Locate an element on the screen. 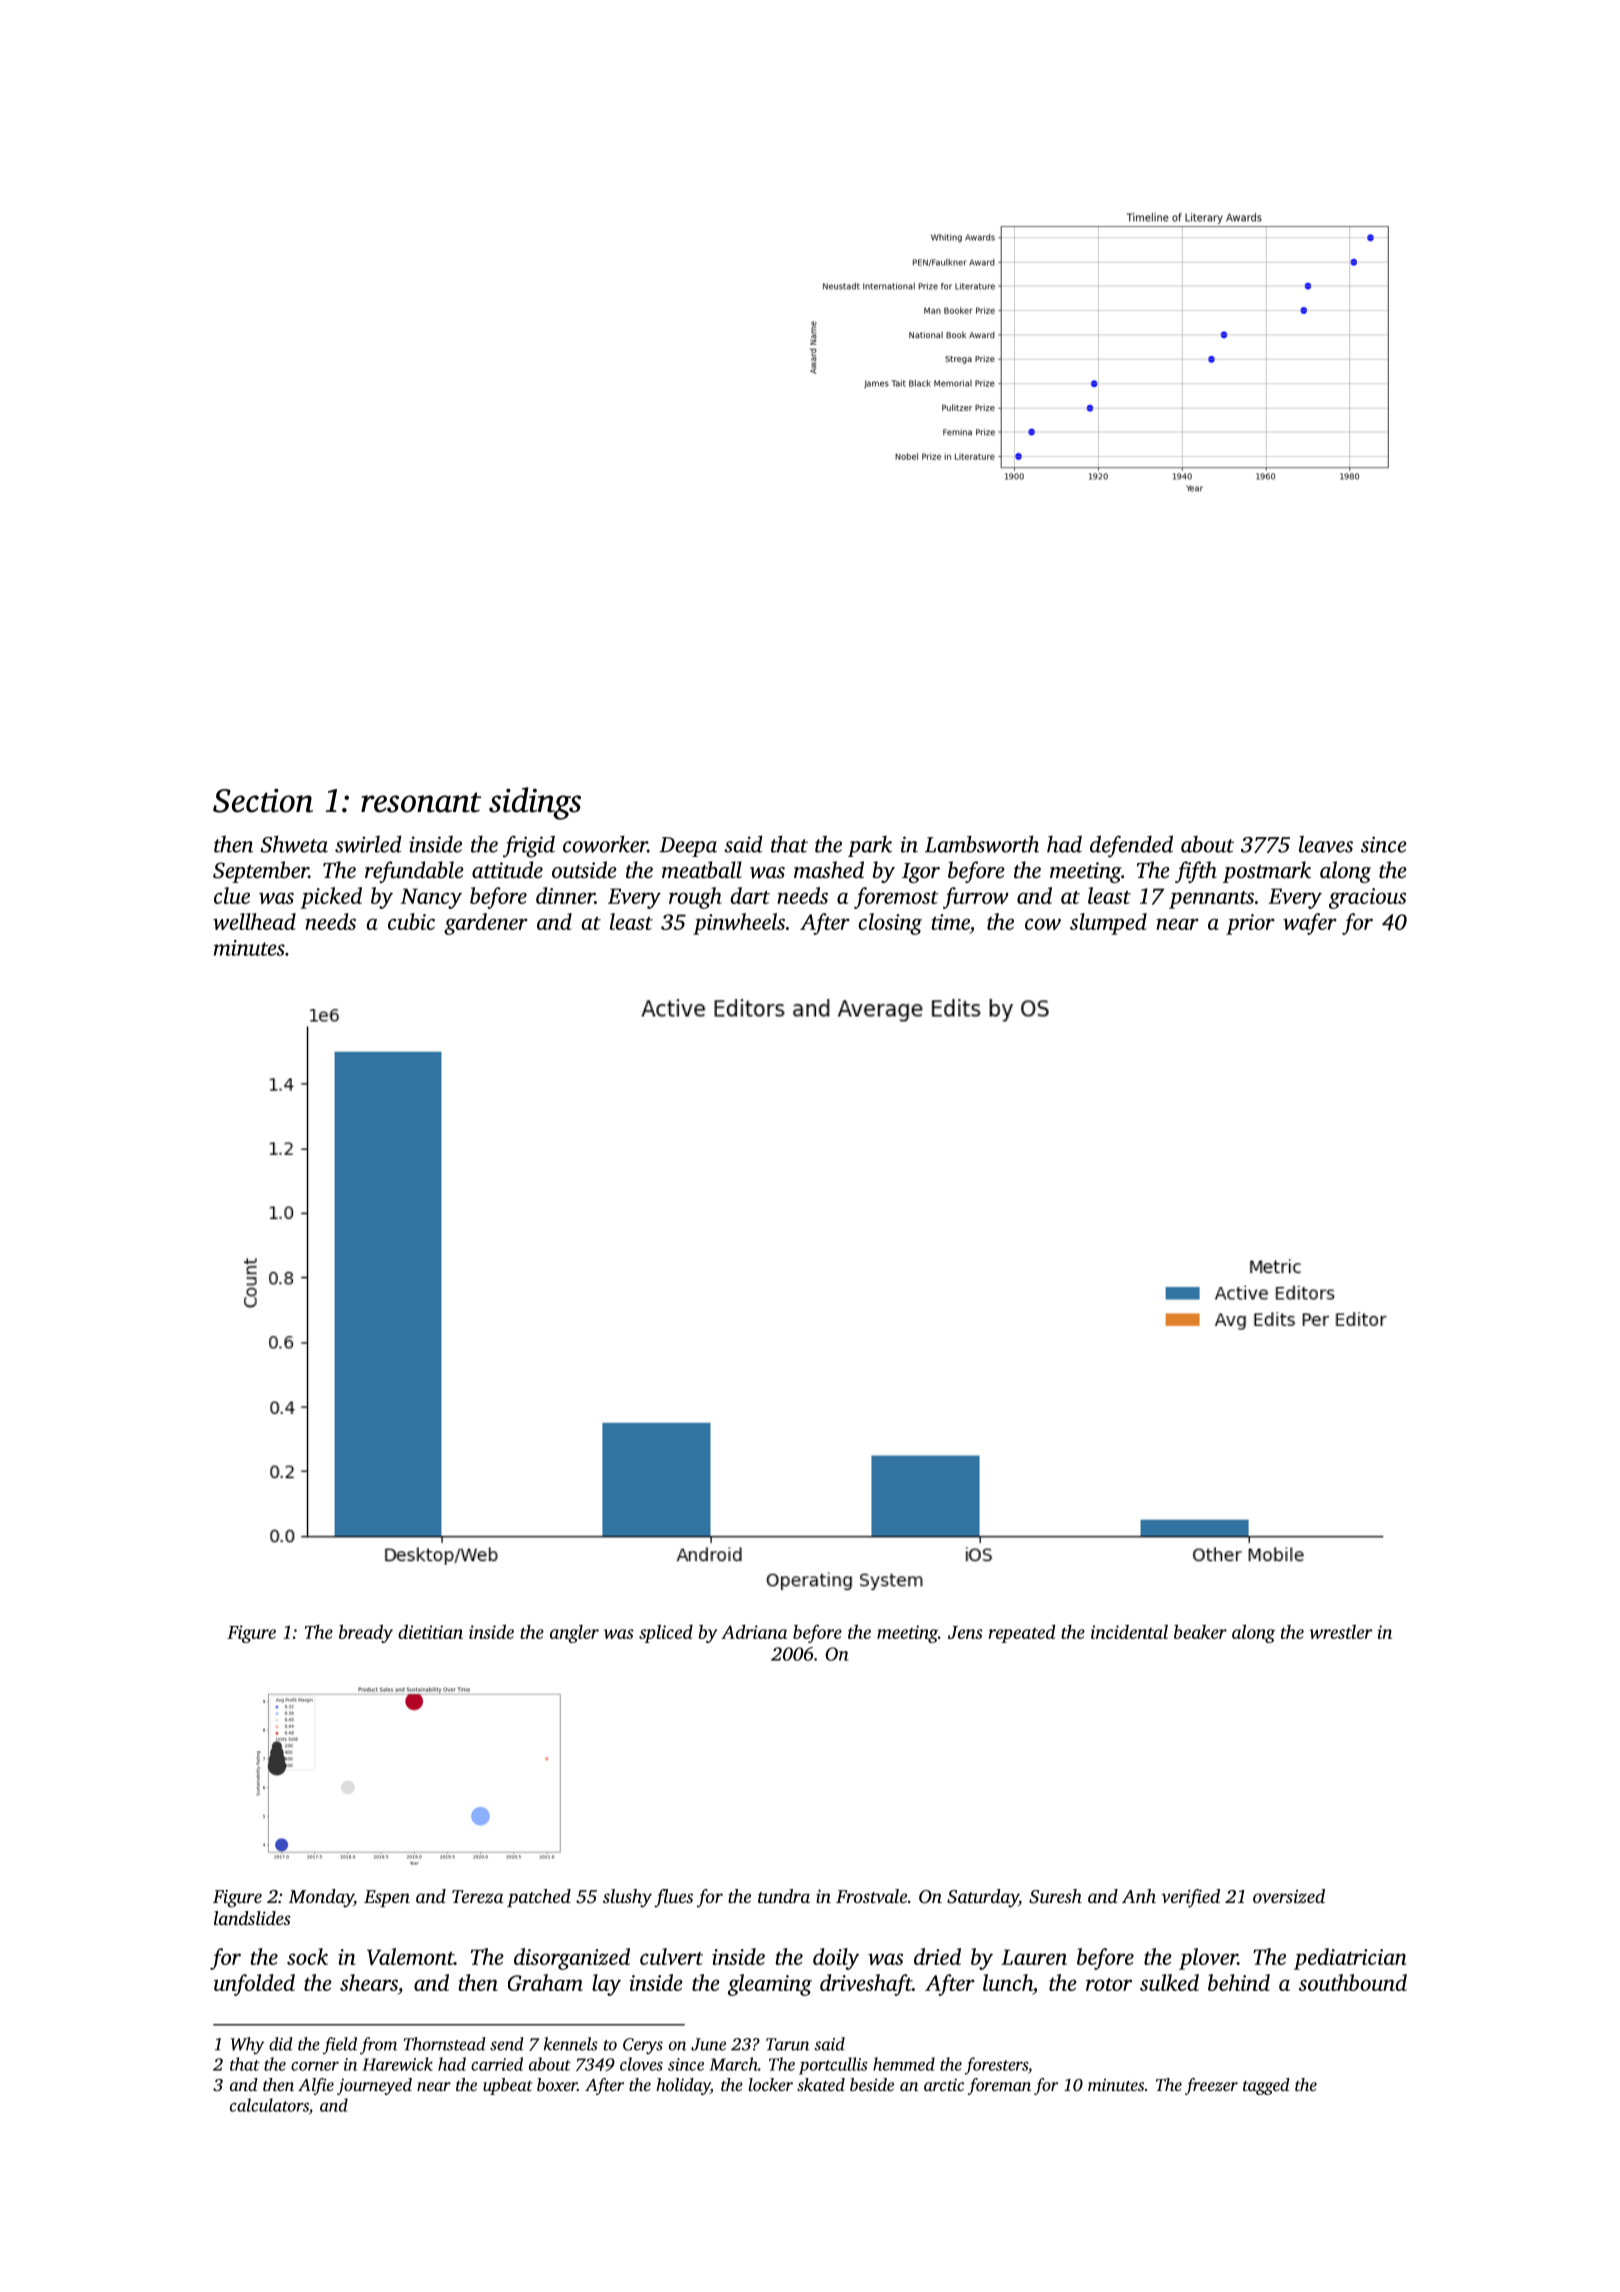 The height and width of the screenshot is (2292, 1620). pinwheels is located at coordinates (739, 924).
